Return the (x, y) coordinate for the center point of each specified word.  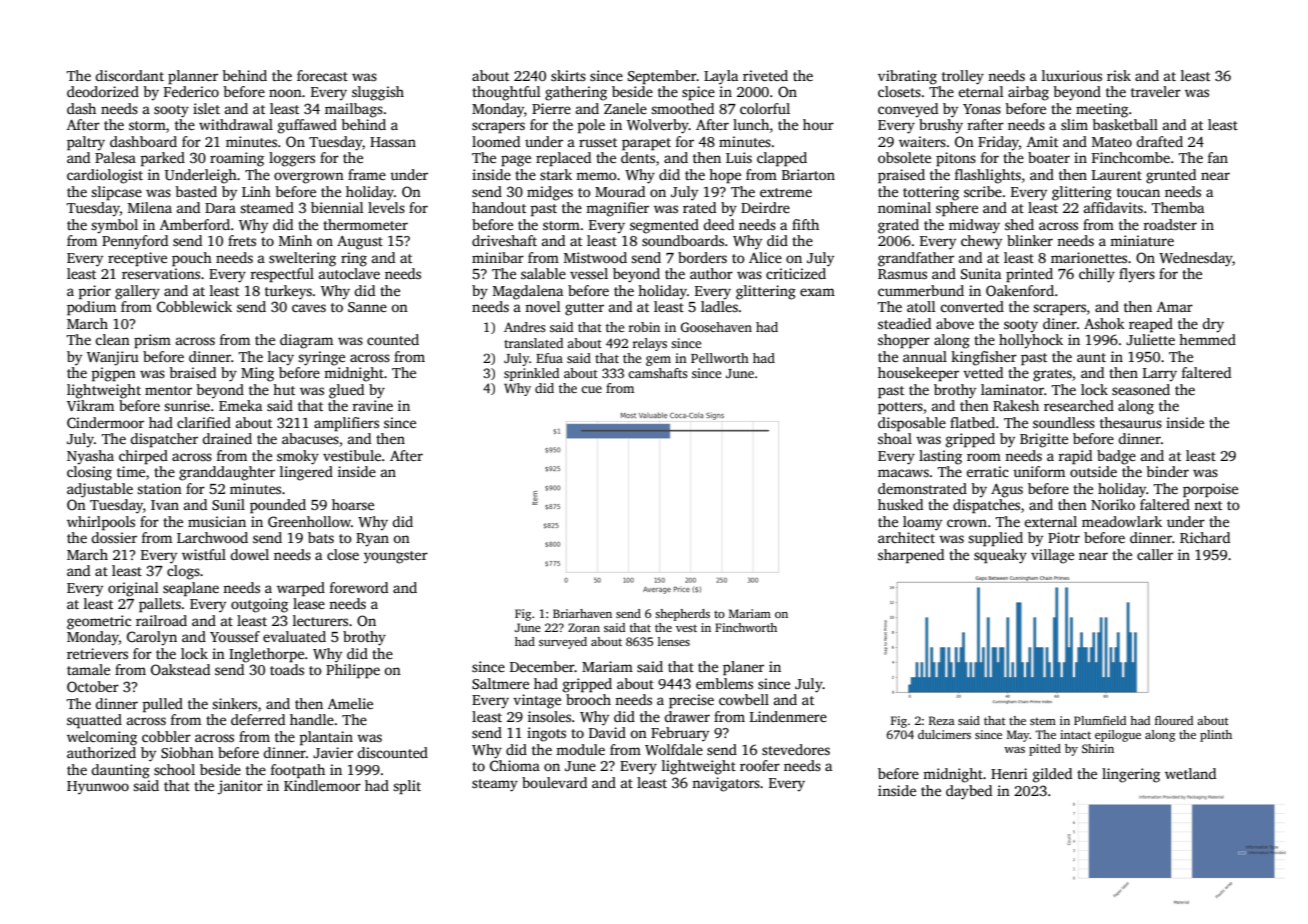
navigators (726, 784)
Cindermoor (105, 422)
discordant (129, 75)
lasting (940, 457)
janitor (240, 787)
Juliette (1150, 339)
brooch (588, 699)
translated (533, 343)
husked (900, 504)
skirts (568, 75)
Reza (942, 720)
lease (309, 603)
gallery (137, 292)
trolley (963, 77)
